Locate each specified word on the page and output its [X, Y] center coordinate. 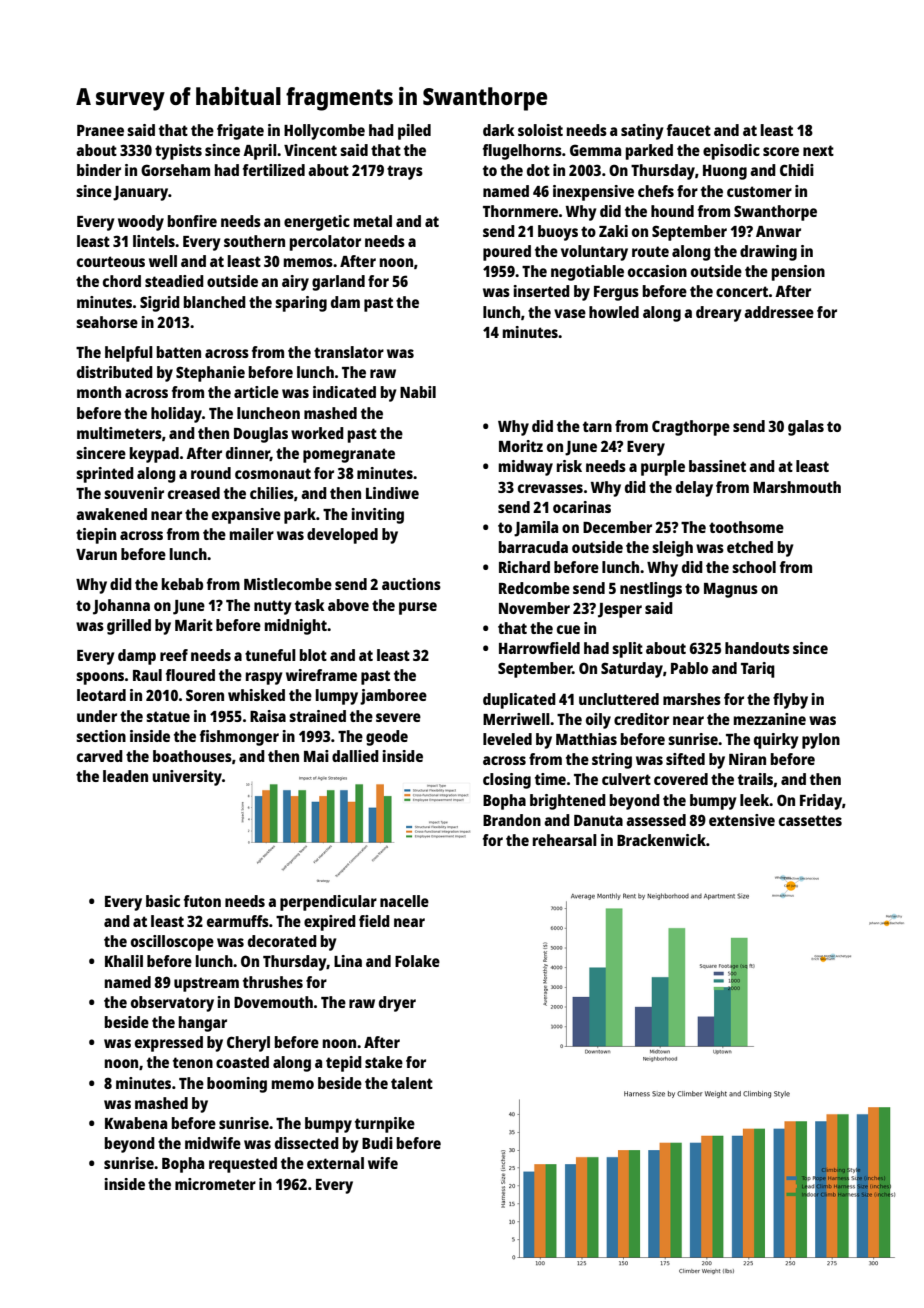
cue [568, 629]
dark [499, 130]
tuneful [270, 655]
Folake [417, 961]
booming [237, 1085]
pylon [821, 741]
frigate [240, 132]
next [818, 150]
